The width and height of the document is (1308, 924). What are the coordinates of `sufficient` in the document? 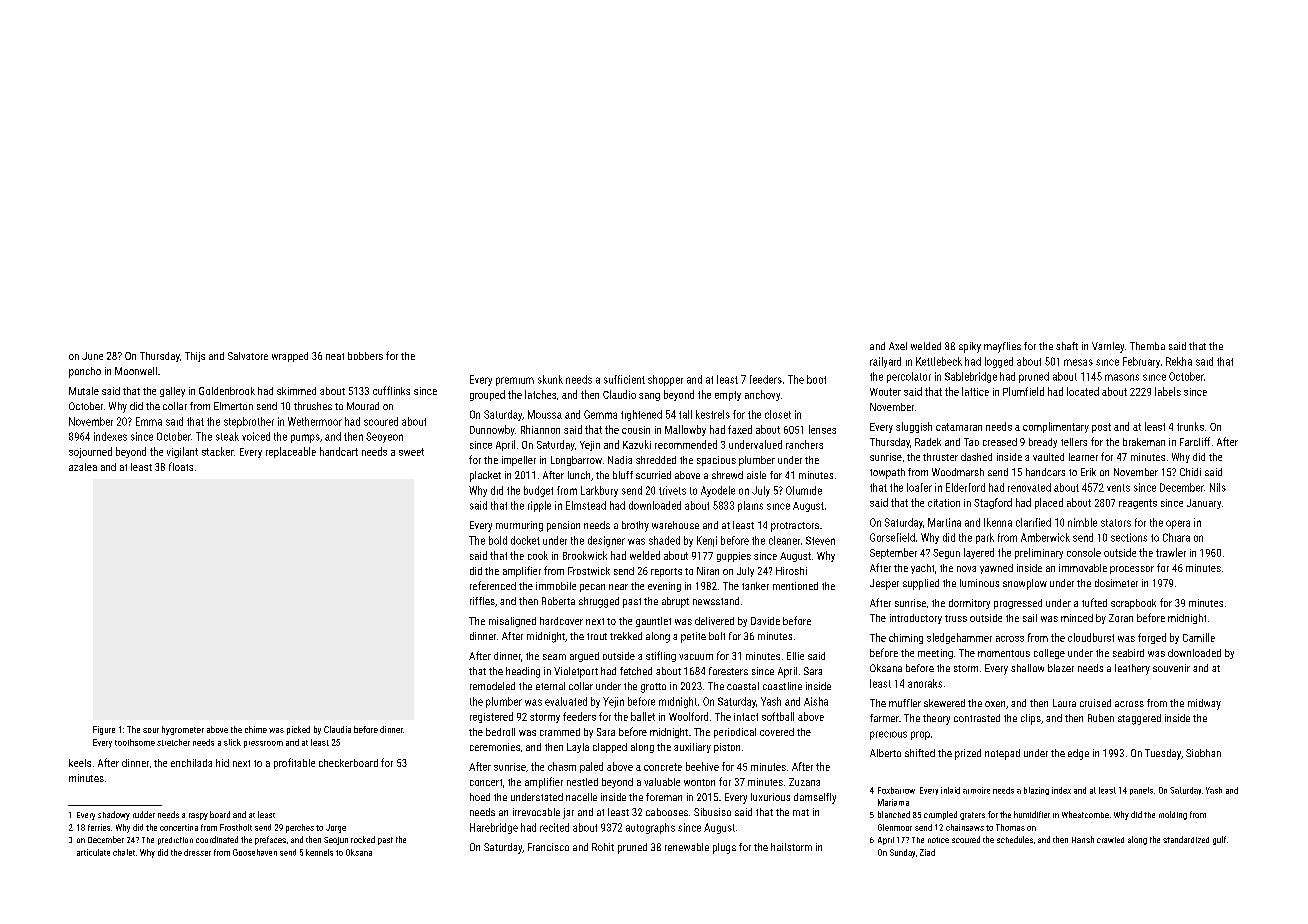 It's located at (624, 379).
